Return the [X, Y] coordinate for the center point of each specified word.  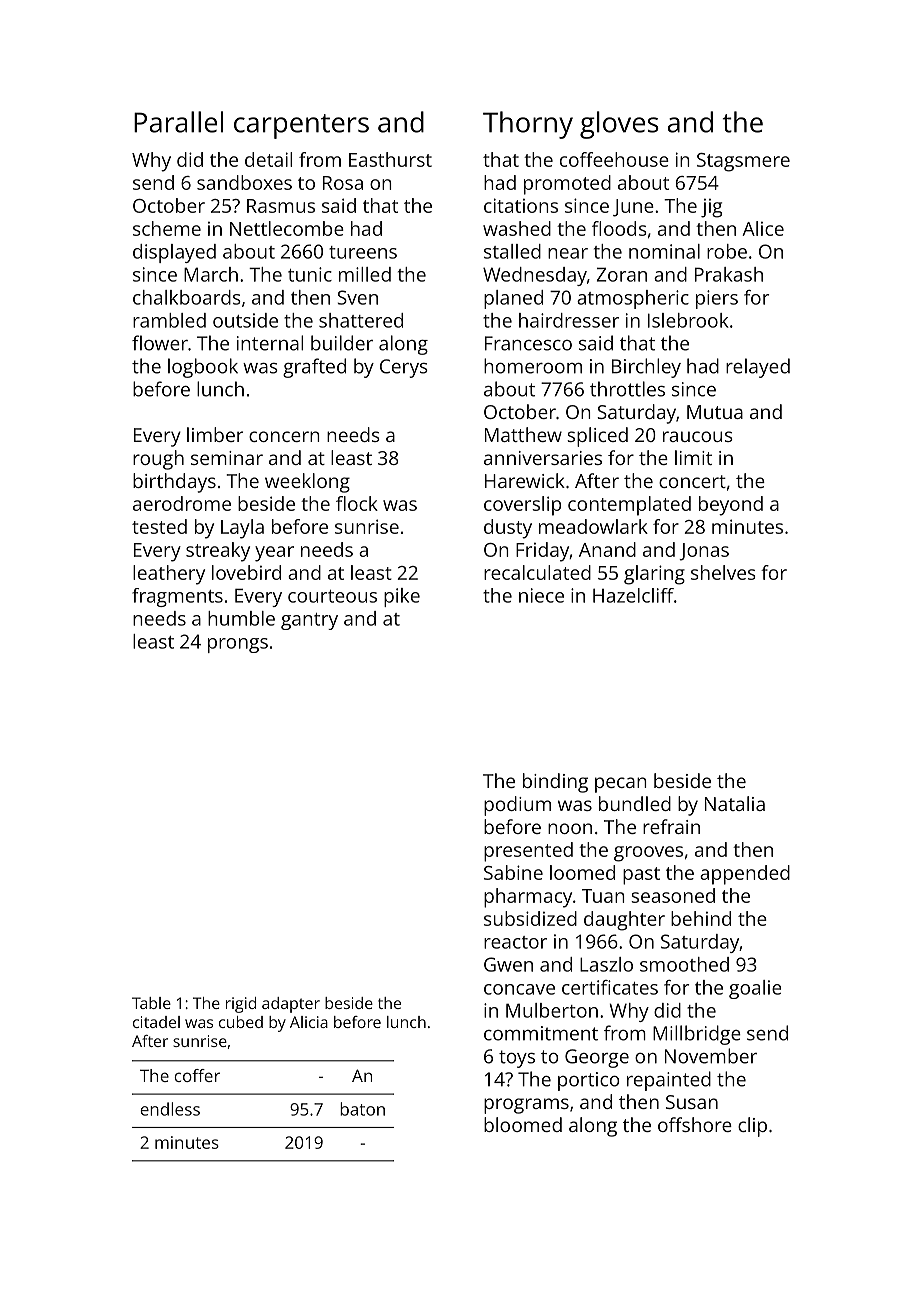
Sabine [513, 872]
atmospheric [633, 299]
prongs [238, 645]
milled [365, 274]
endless [170, 1109]
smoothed [684, 964]
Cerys [404, 368]
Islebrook [688, 320]
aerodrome [182, 503]
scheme [167, 228]
